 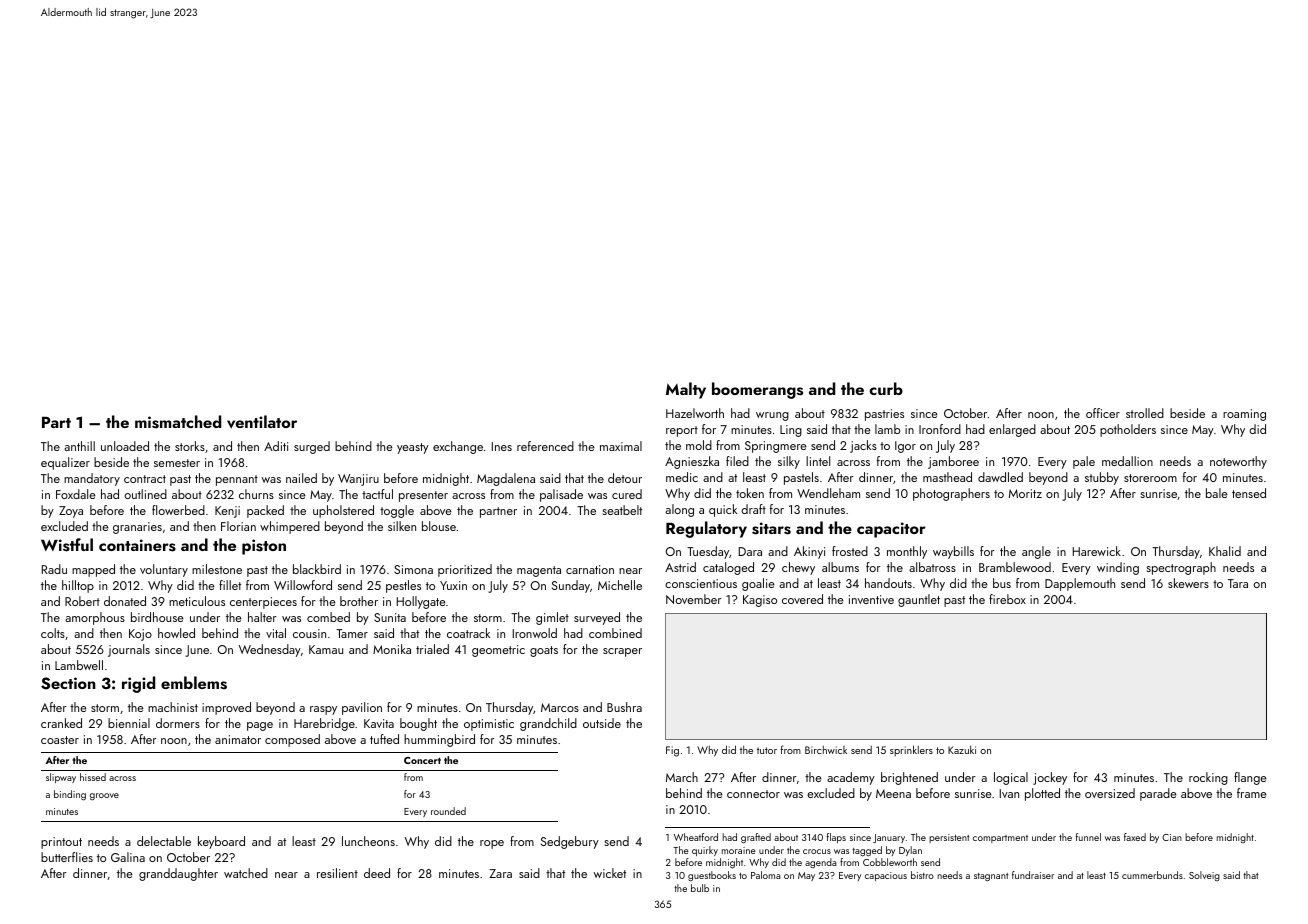 What do you see at coordinates (178, 422) in the screenshot?
I see `mismatched` at bounding box center [178, 422].
